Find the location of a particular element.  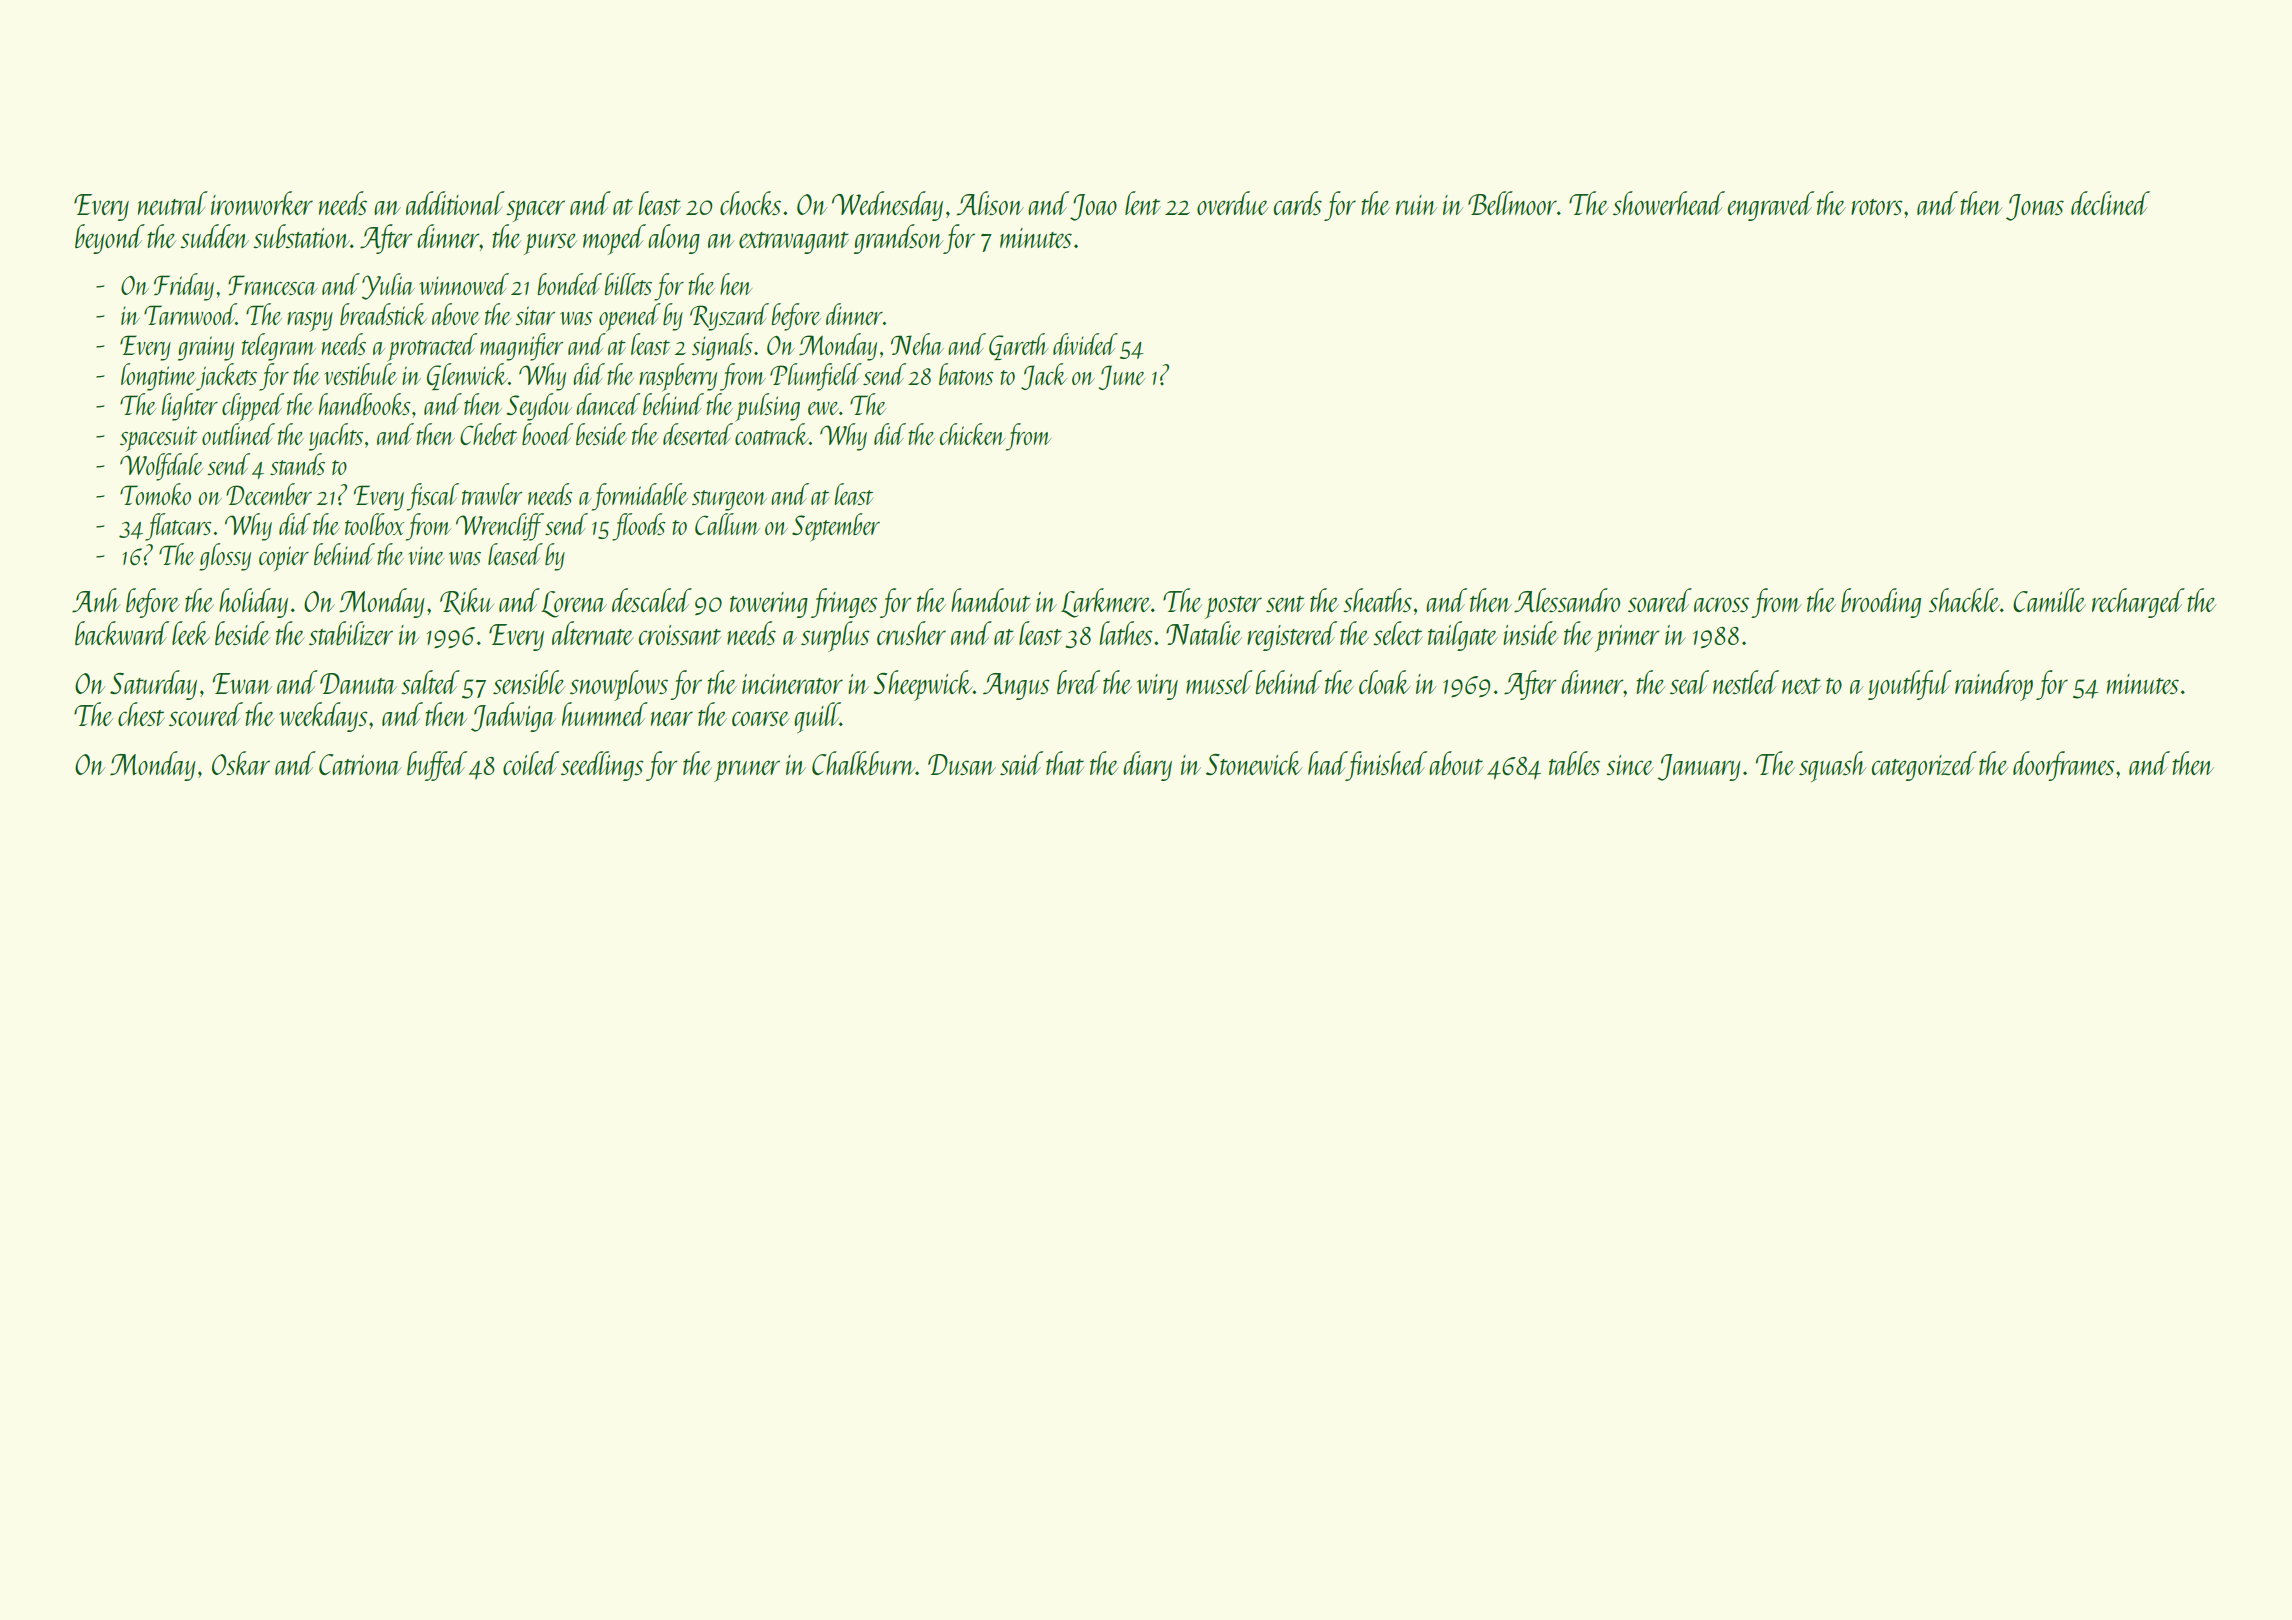

December is located at coordinates (269, 494).
